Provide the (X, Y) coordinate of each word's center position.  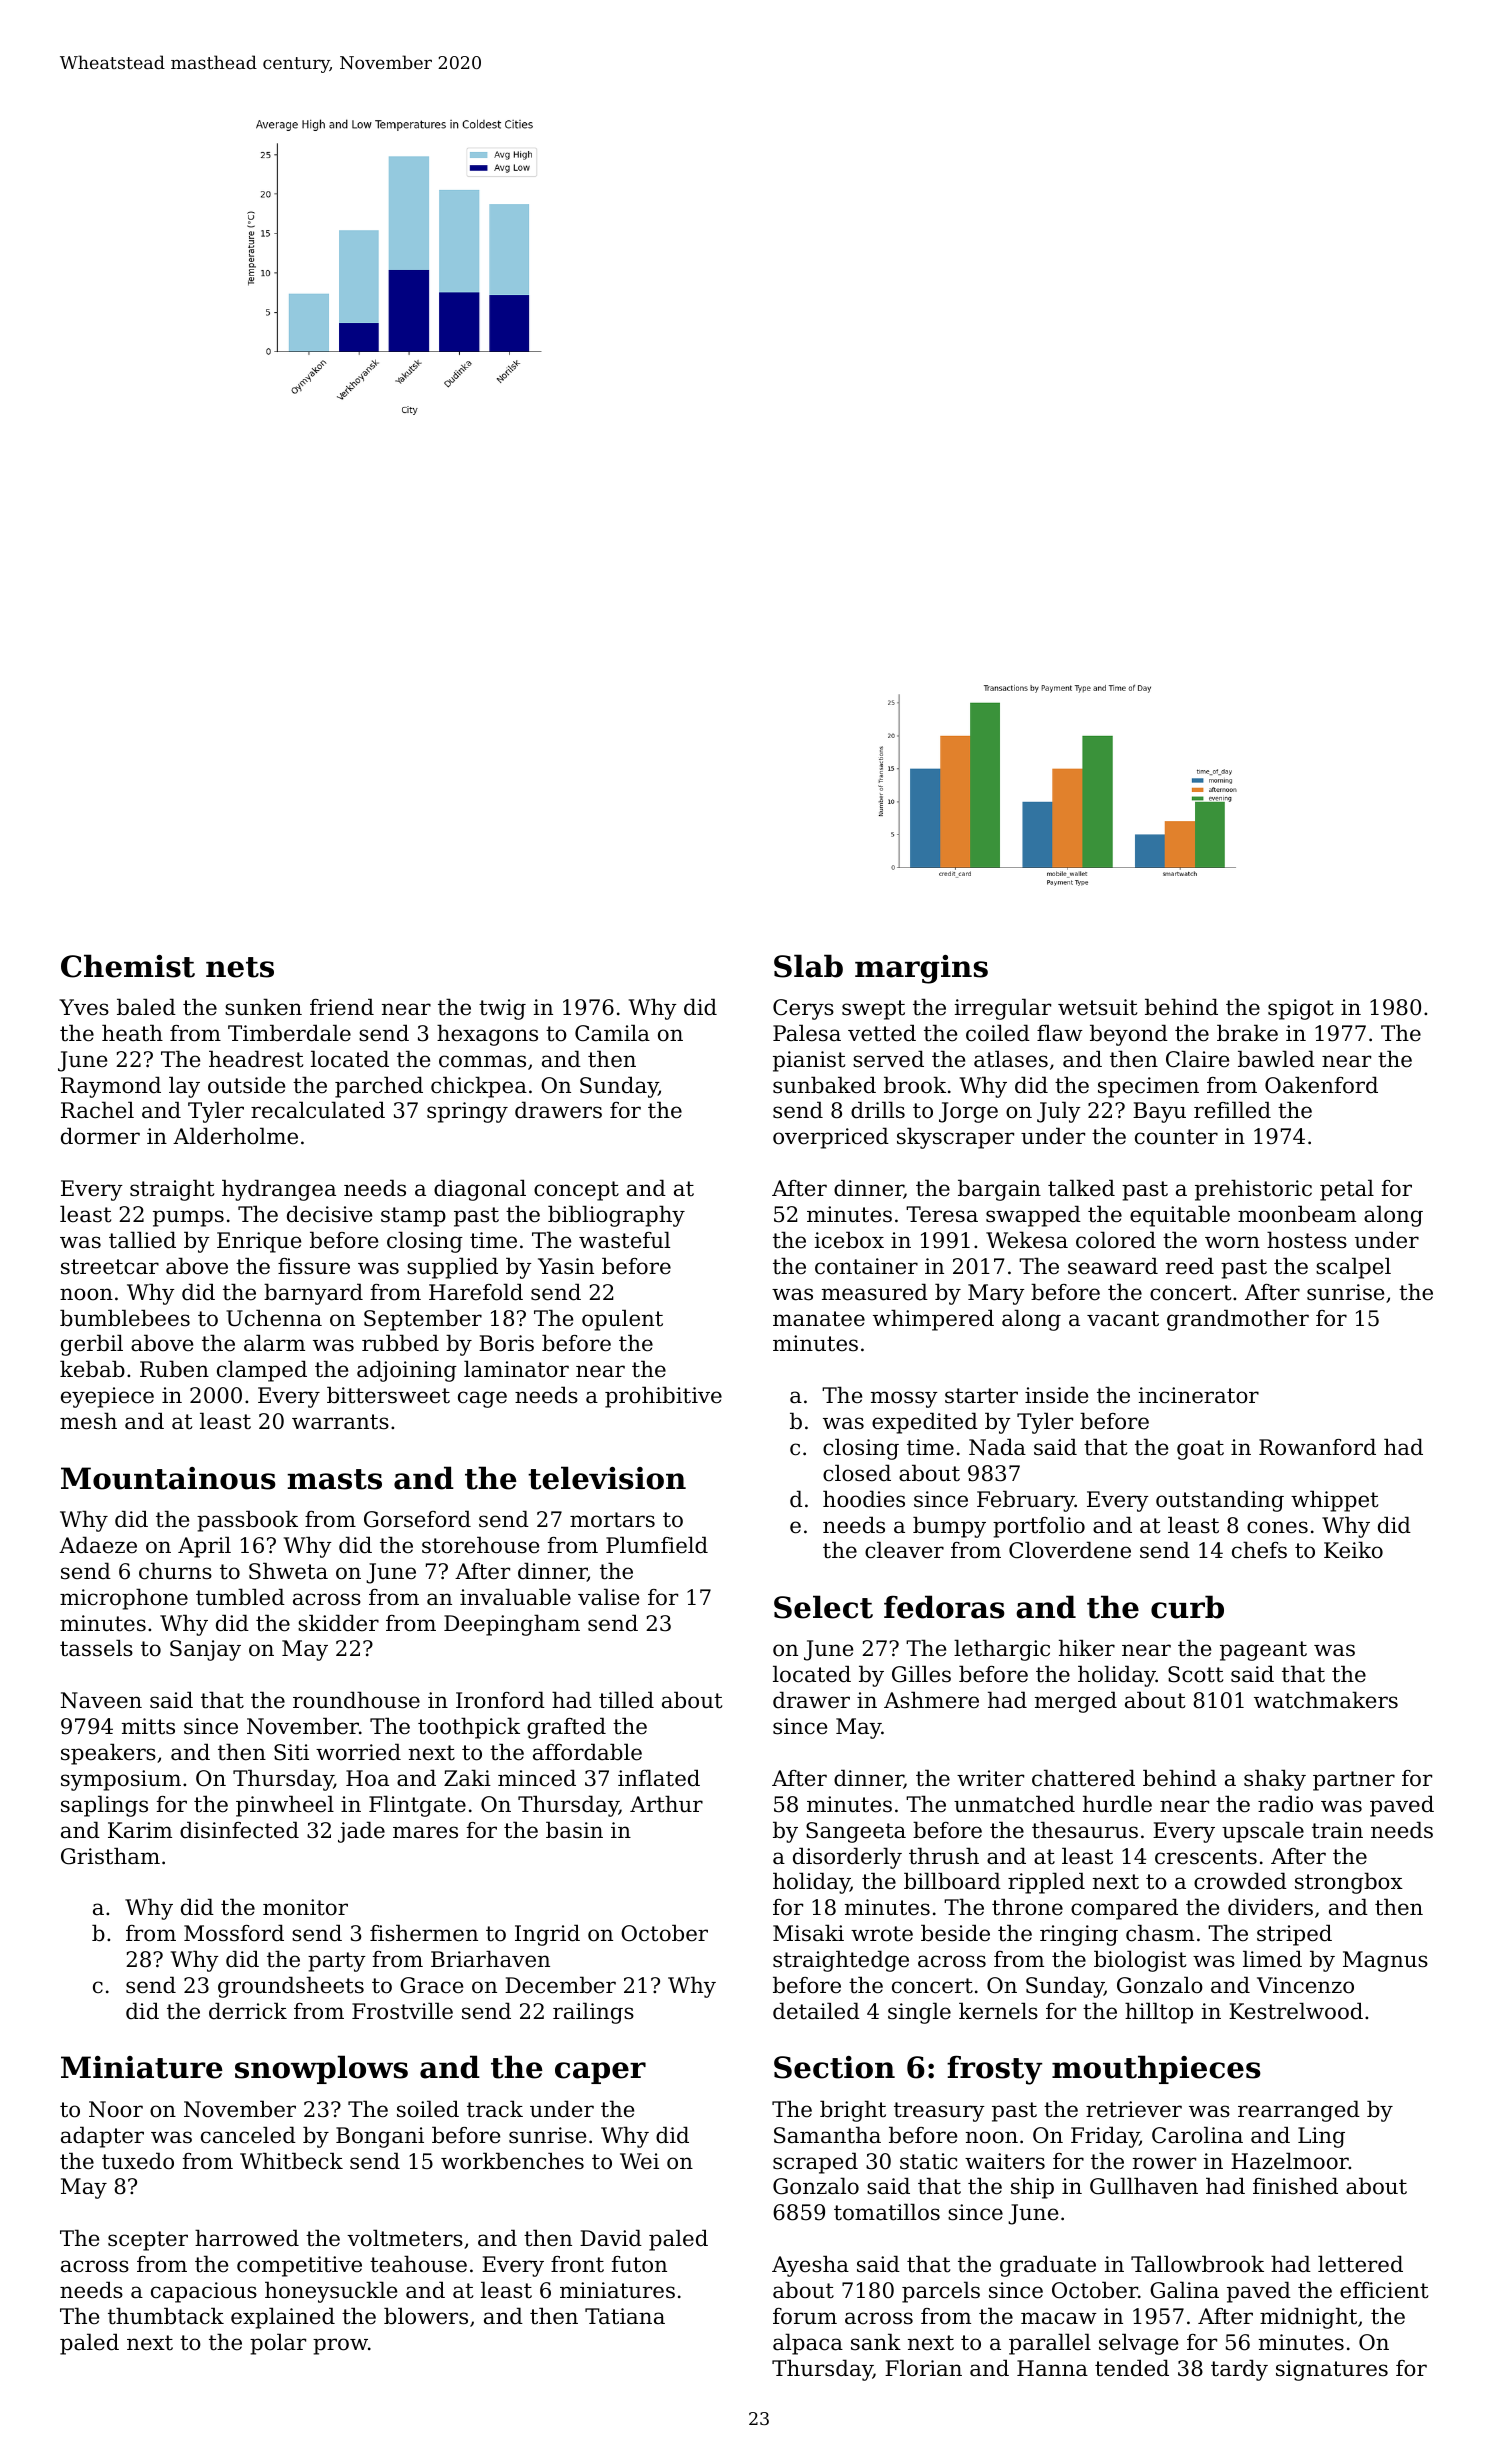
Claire (1197, 1059)
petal (1347, 1190)
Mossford (234, 1933)
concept (576, 1191)
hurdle (1117, 1804)
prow (340, 2346)
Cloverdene (1070, 1550)
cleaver (904, 1550)
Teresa (942, 1214)
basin (574, 1830)
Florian (923, 2368)
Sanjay (205, 1650)
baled (146, 1007)
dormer (100, 1136)
